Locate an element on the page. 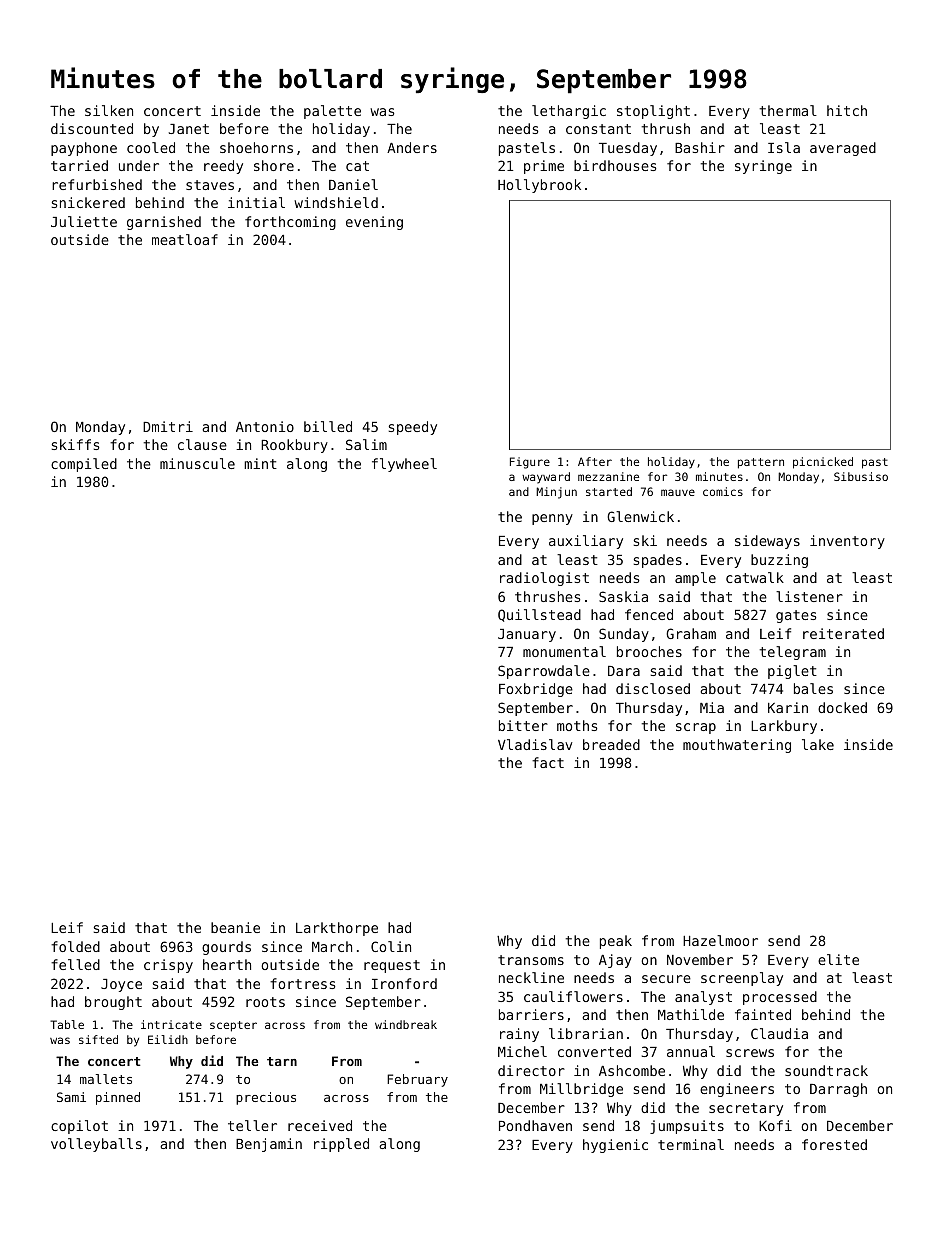  minuscule is located at coordinates (197, 463).
